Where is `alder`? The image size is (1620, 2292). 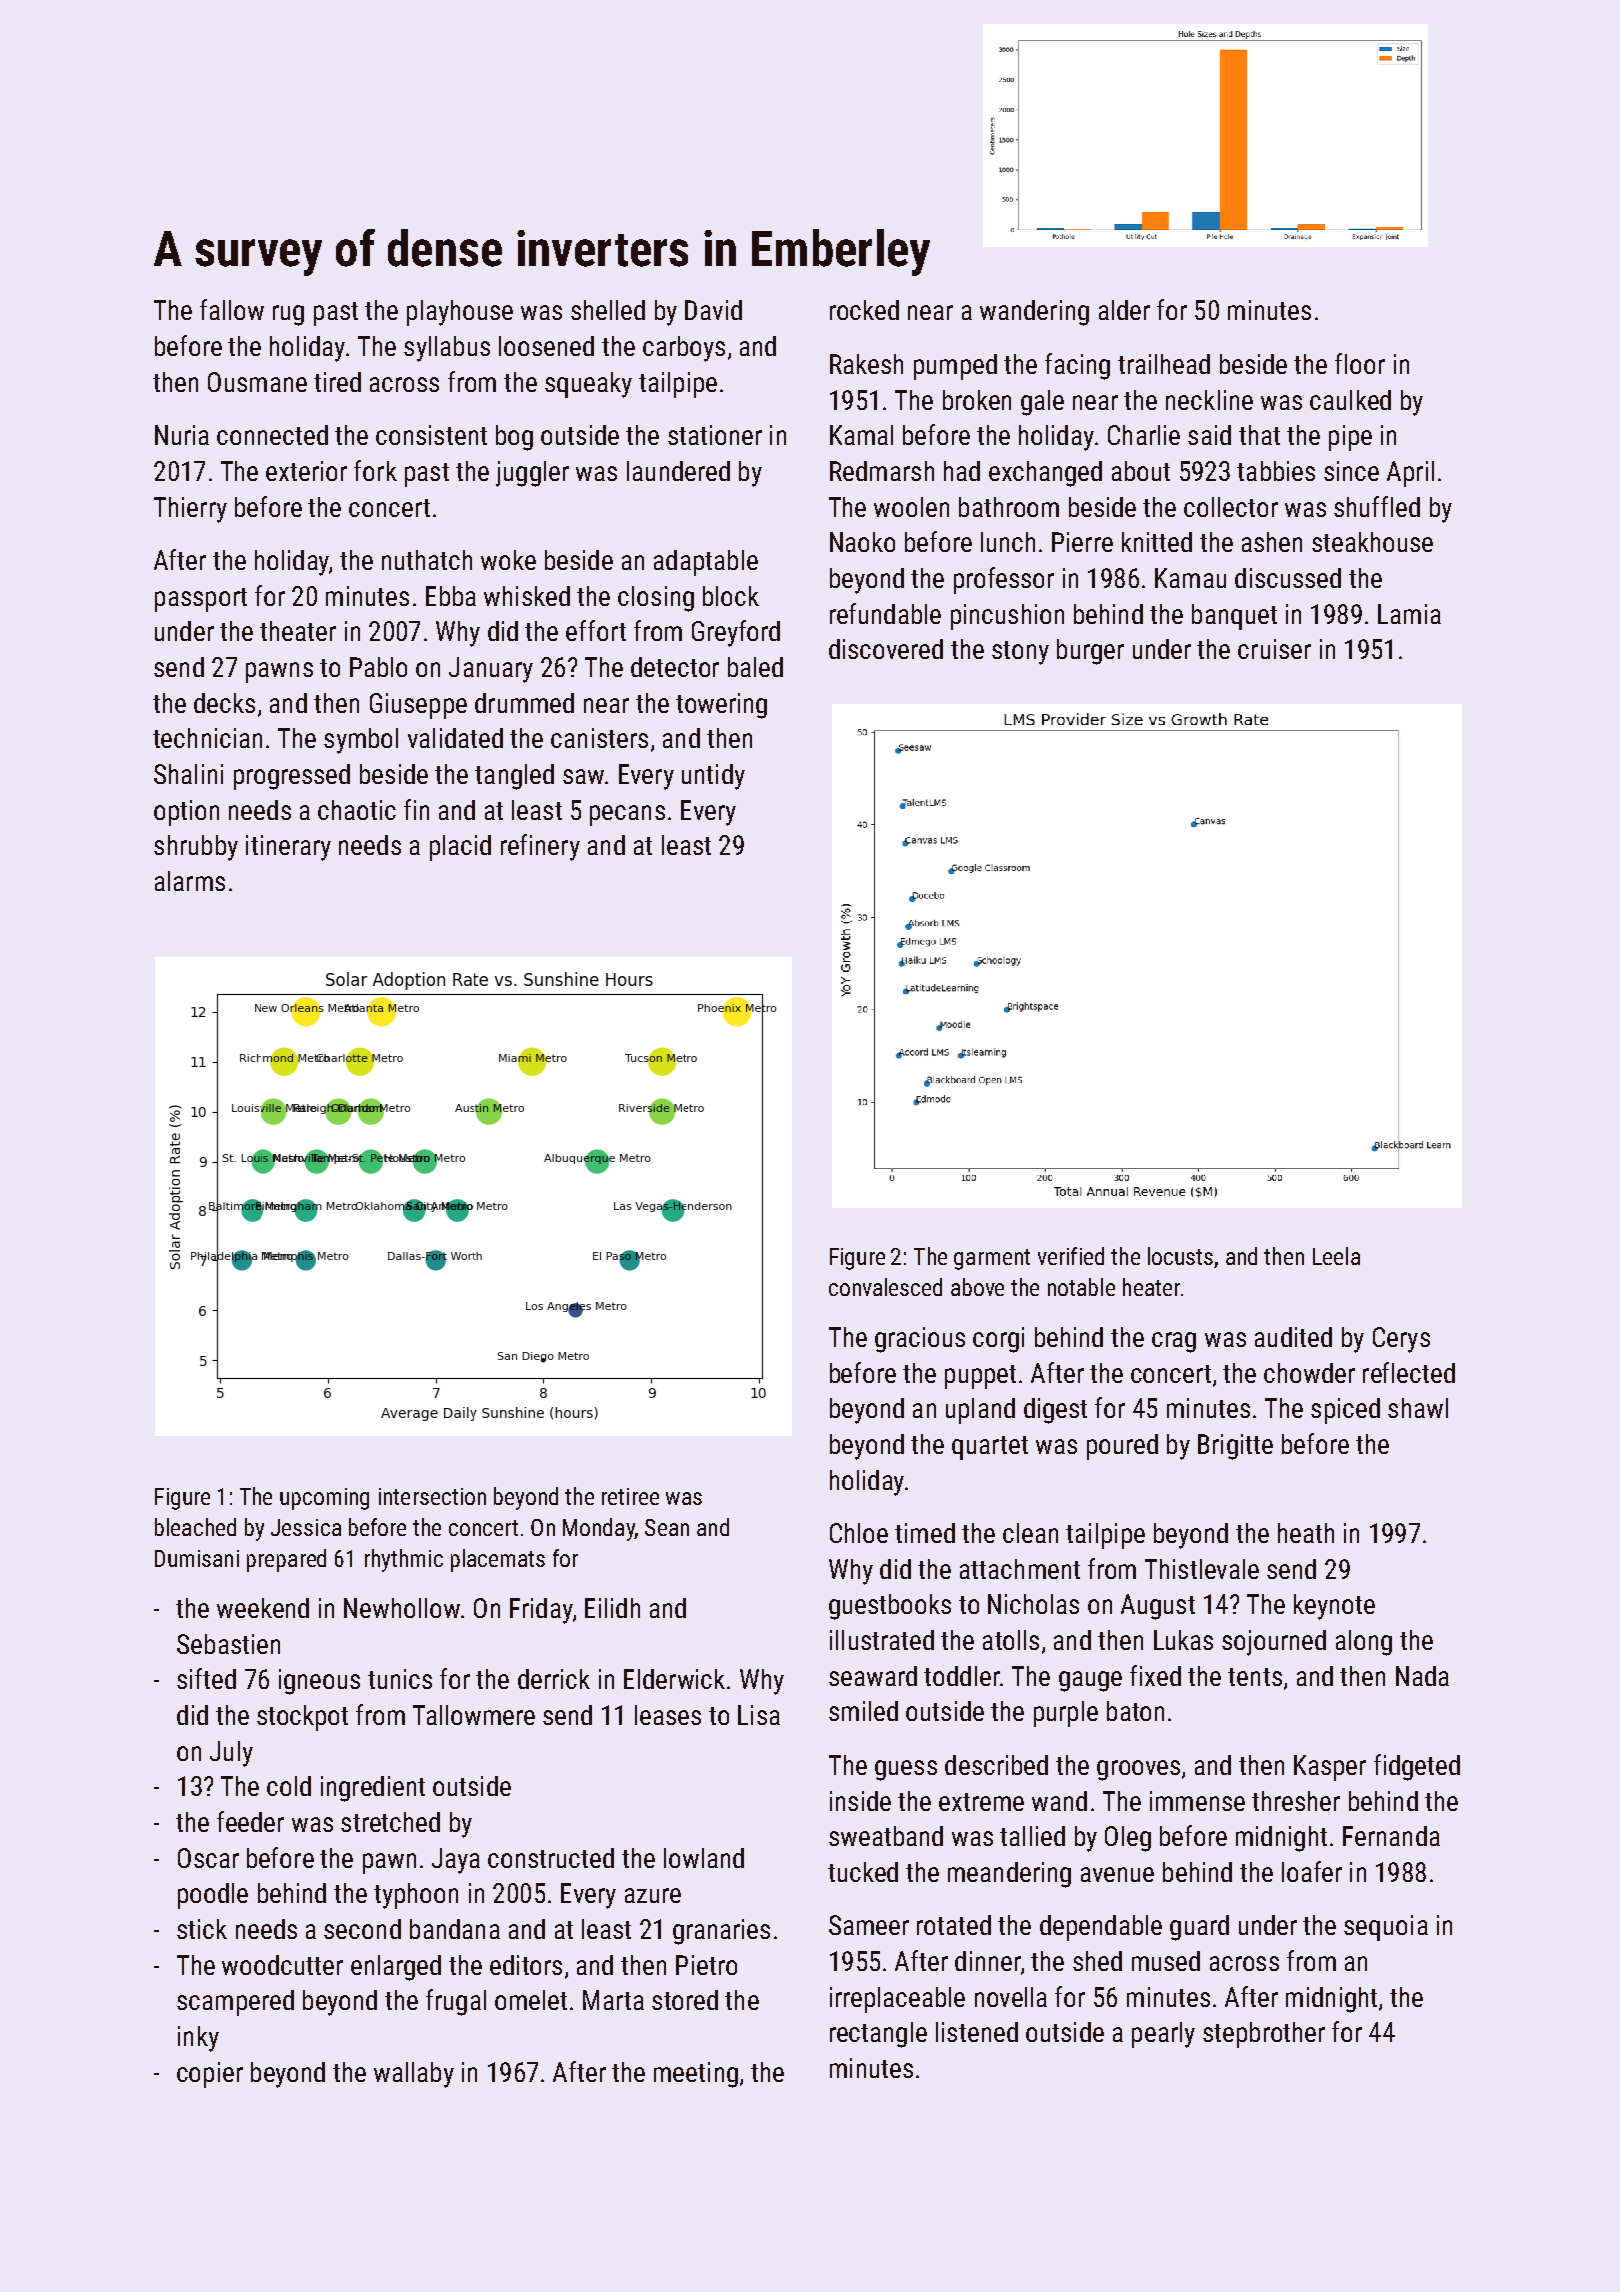
alder is located at coordinates (1124, 310).
